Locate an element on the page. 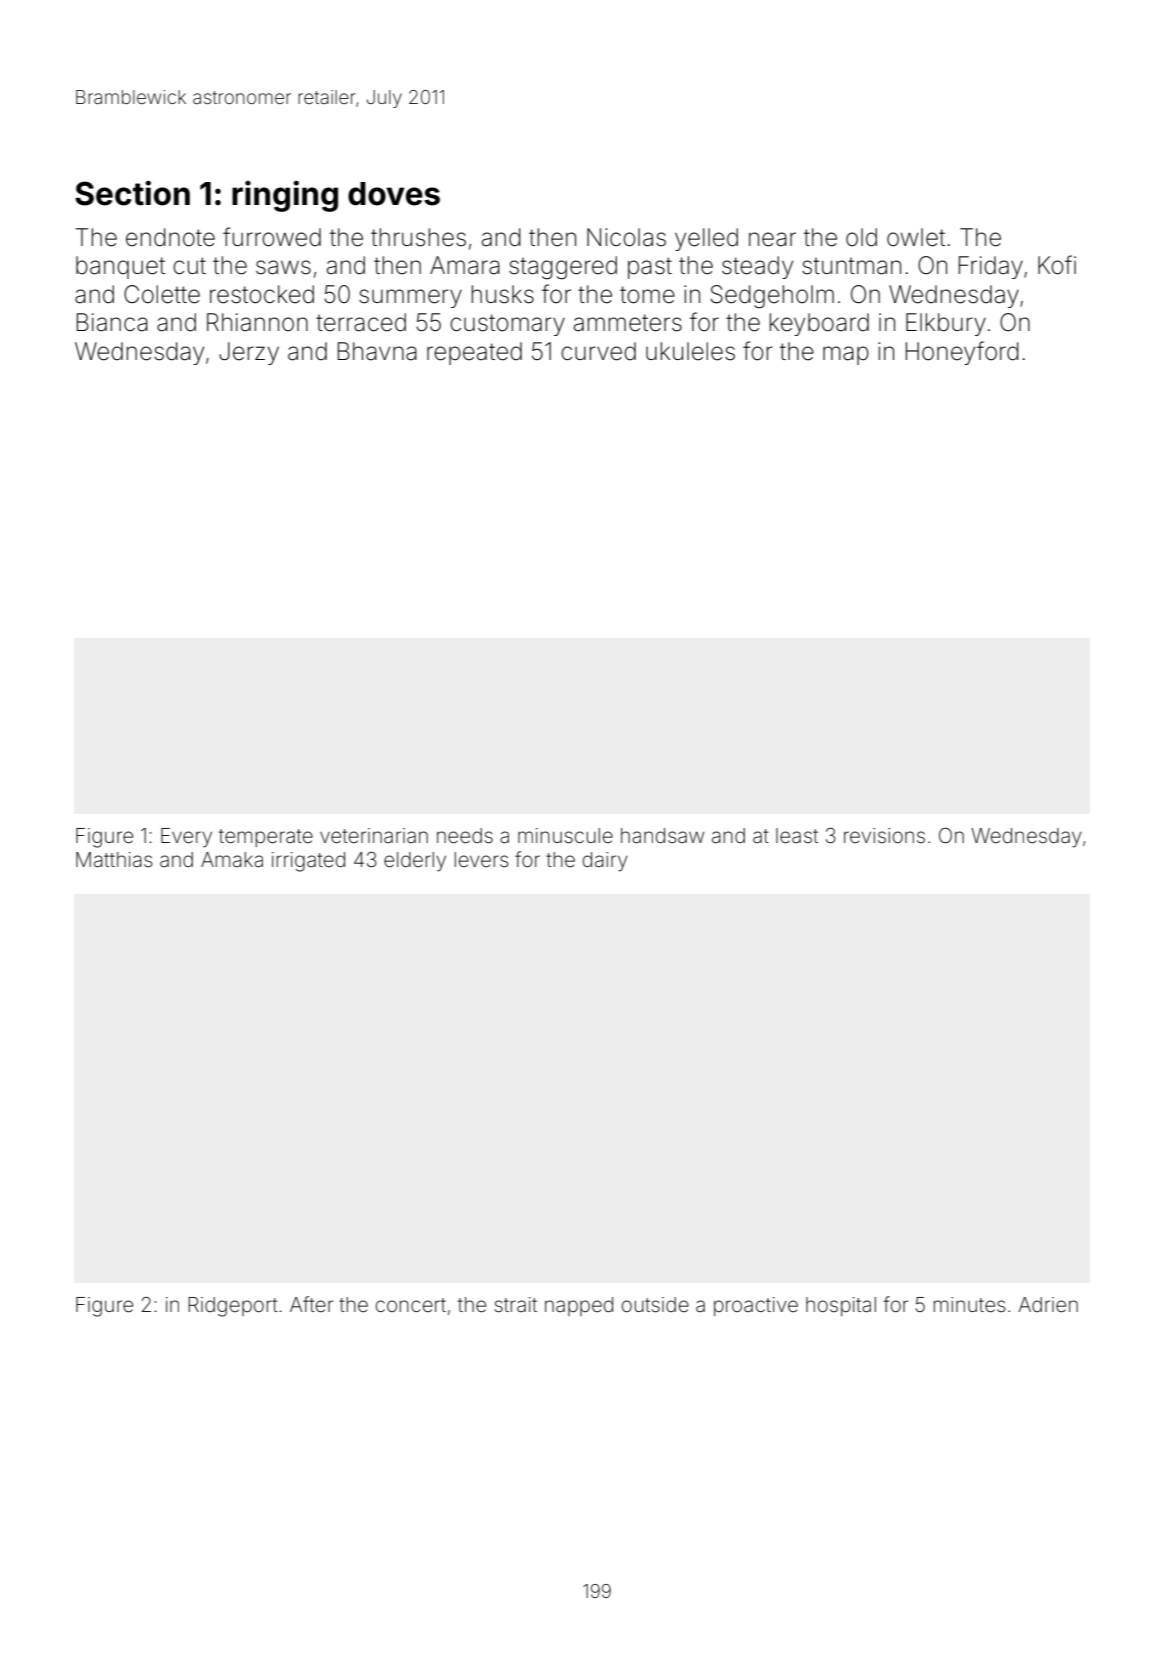  Ridgeport is located at coordinates (233, 1307).
